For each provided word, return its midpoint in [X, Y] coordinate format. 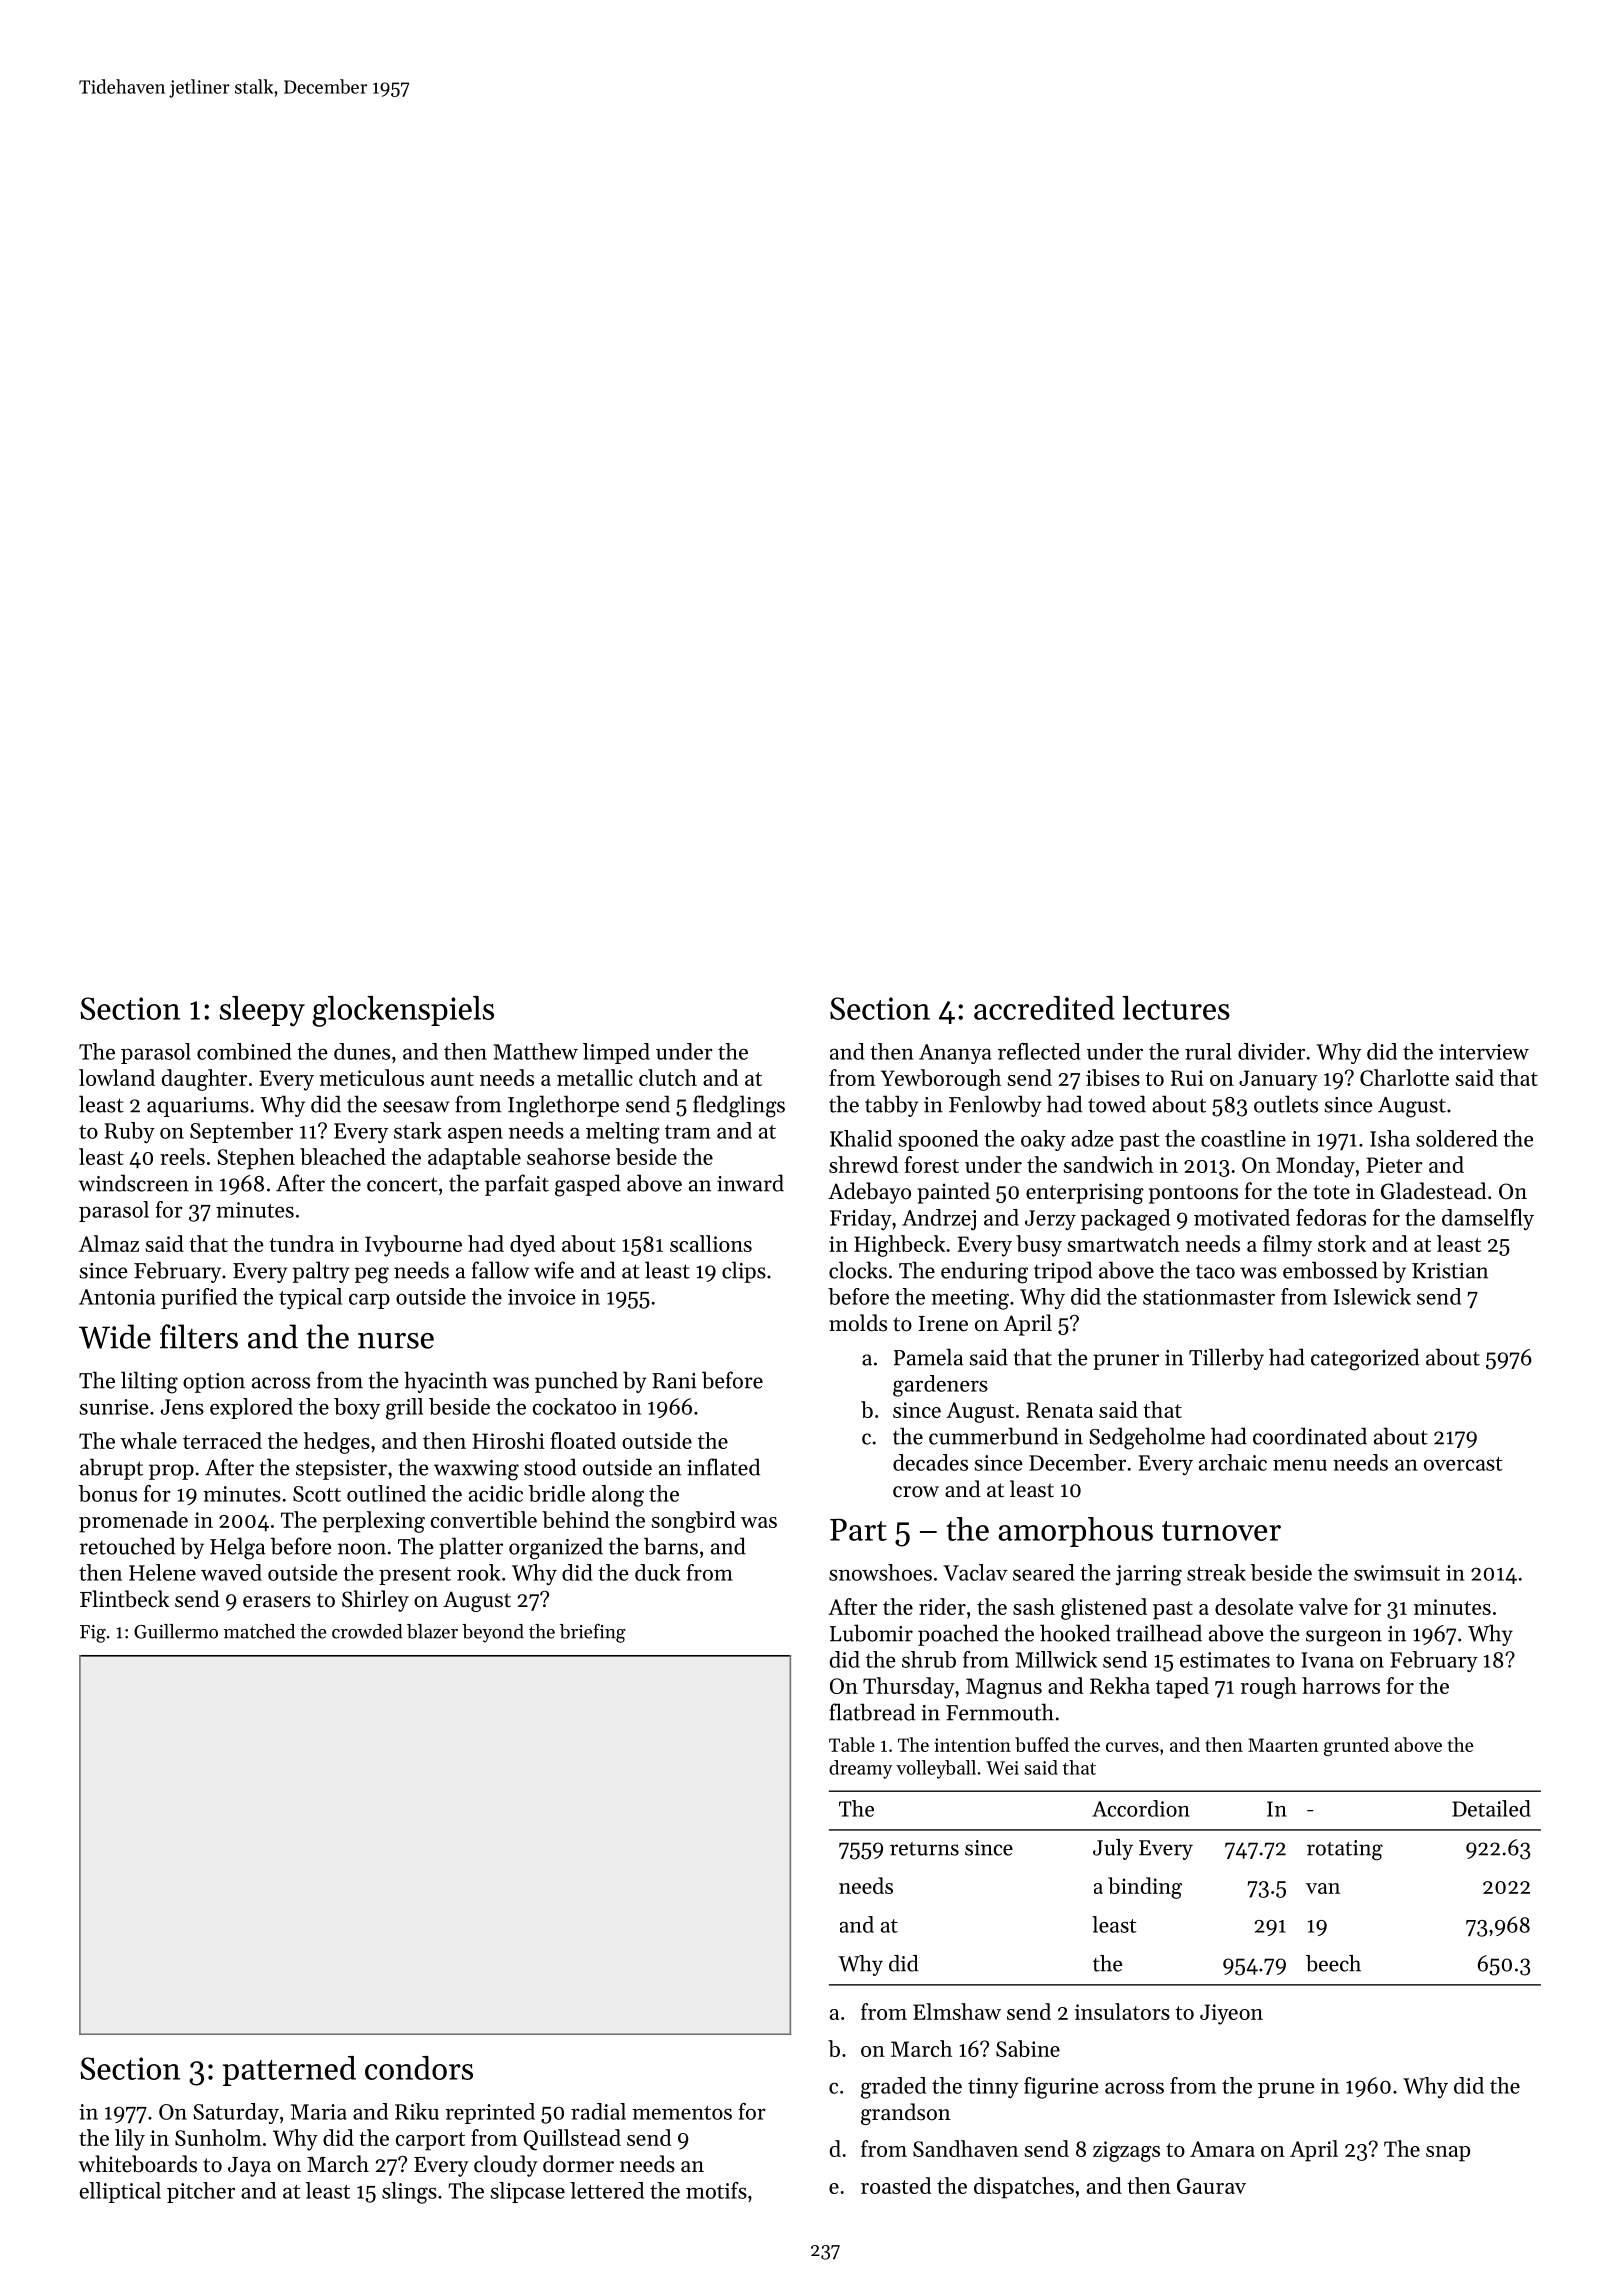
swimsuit [1397, 1573]
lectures [1176, 1008]
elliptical [120, 2192]
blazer [432, 1631]
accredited [1044, 1008]
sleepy [262, 1011]
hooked [1075, 1633]
